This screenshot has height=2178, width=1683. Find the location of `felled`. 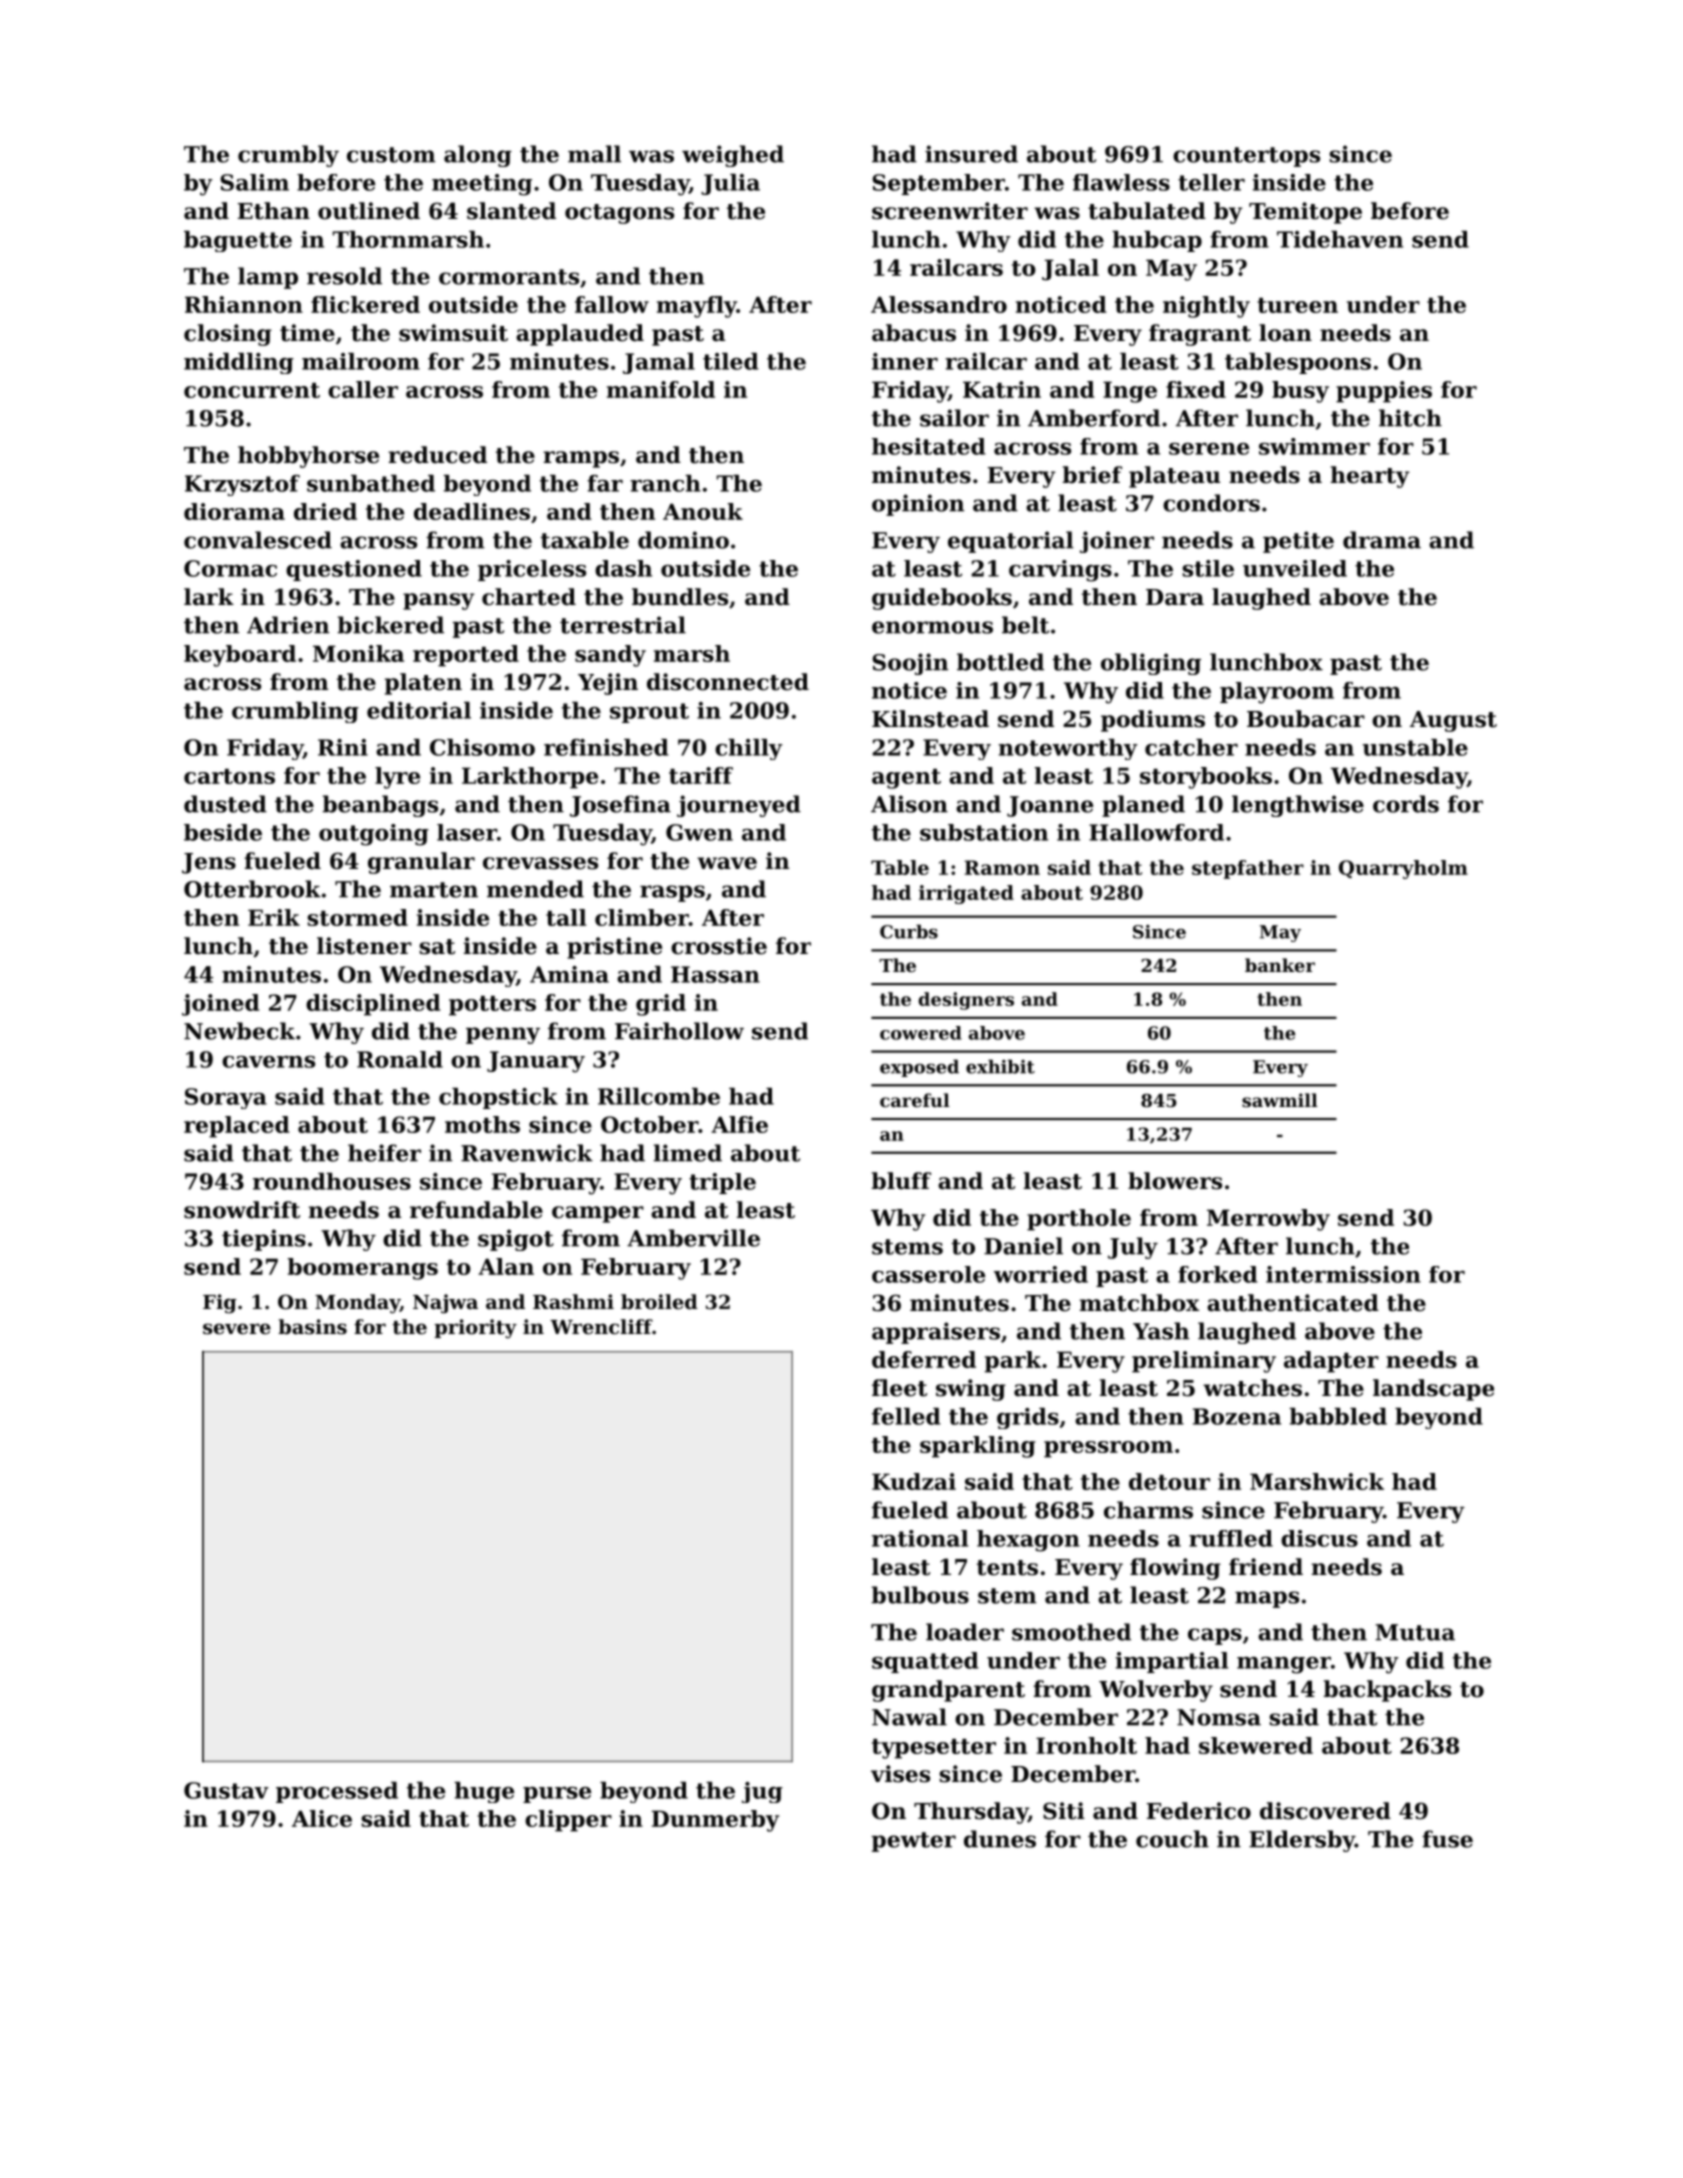

felled is located at coordinates (906, 1416).
